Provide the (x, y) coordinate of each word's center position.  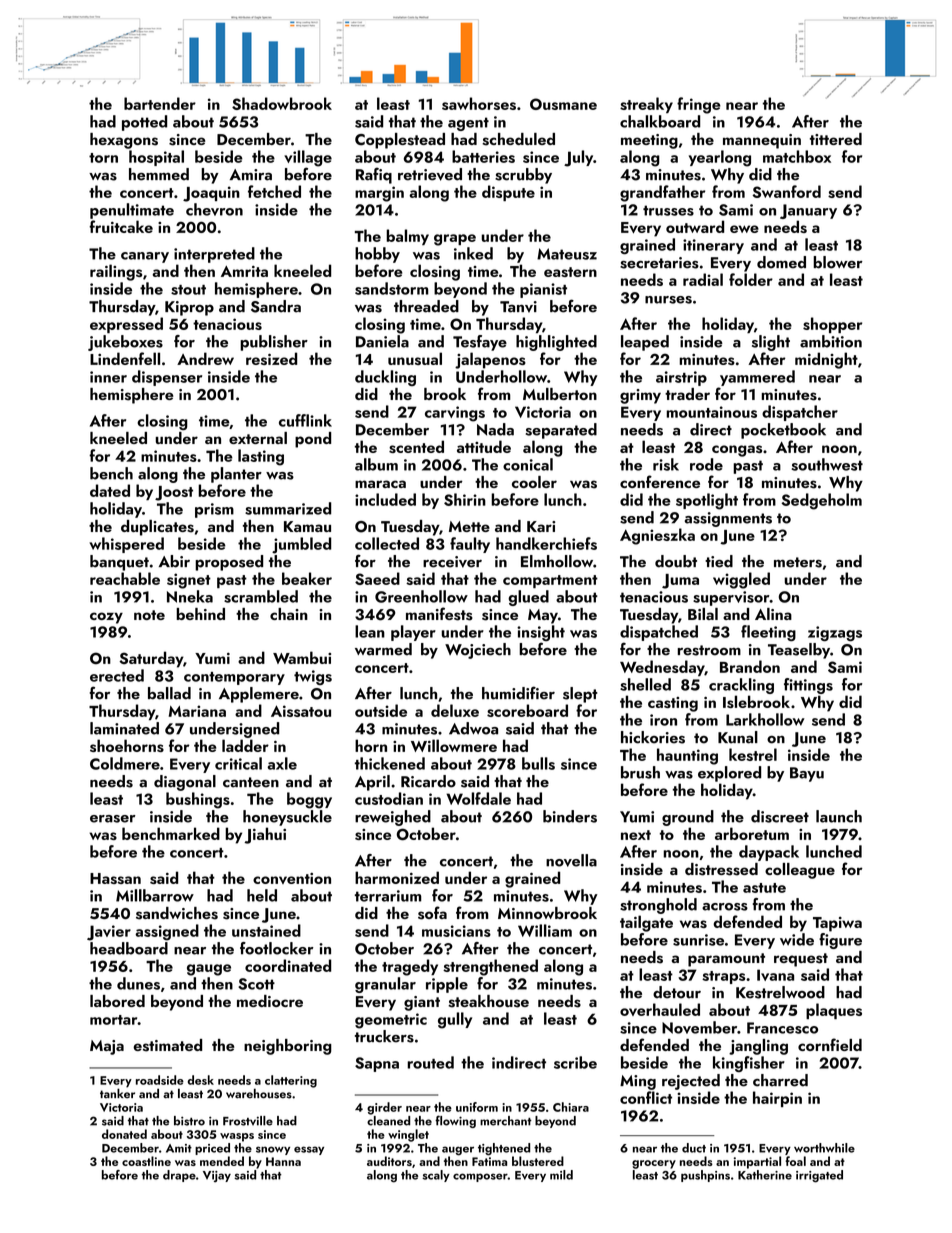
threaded (426, 306)
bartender (160, 103)
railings (116, 272)
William (545, 930)
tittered (836, 139)
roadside (160, 1080)
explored (729, 774)
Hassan (115, 878)
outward (695, 226)
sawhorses (479, 103)
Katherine (765, 1175)
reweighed (393, 818)
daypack (769, 853)
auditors (389, 1161)
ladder (245, 745)
